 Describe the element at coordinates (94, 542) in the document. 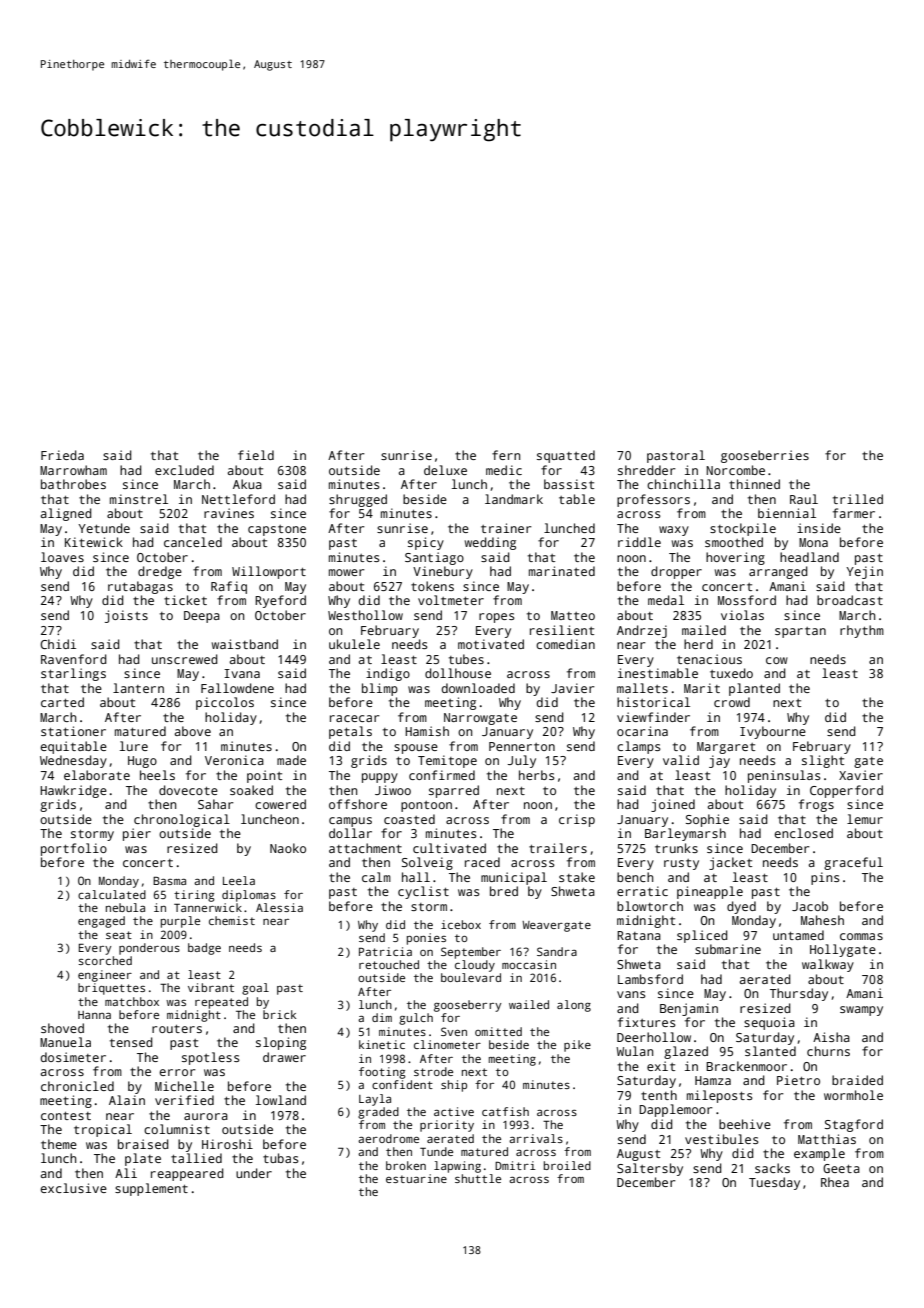

I see `Kitewick` at that location.
